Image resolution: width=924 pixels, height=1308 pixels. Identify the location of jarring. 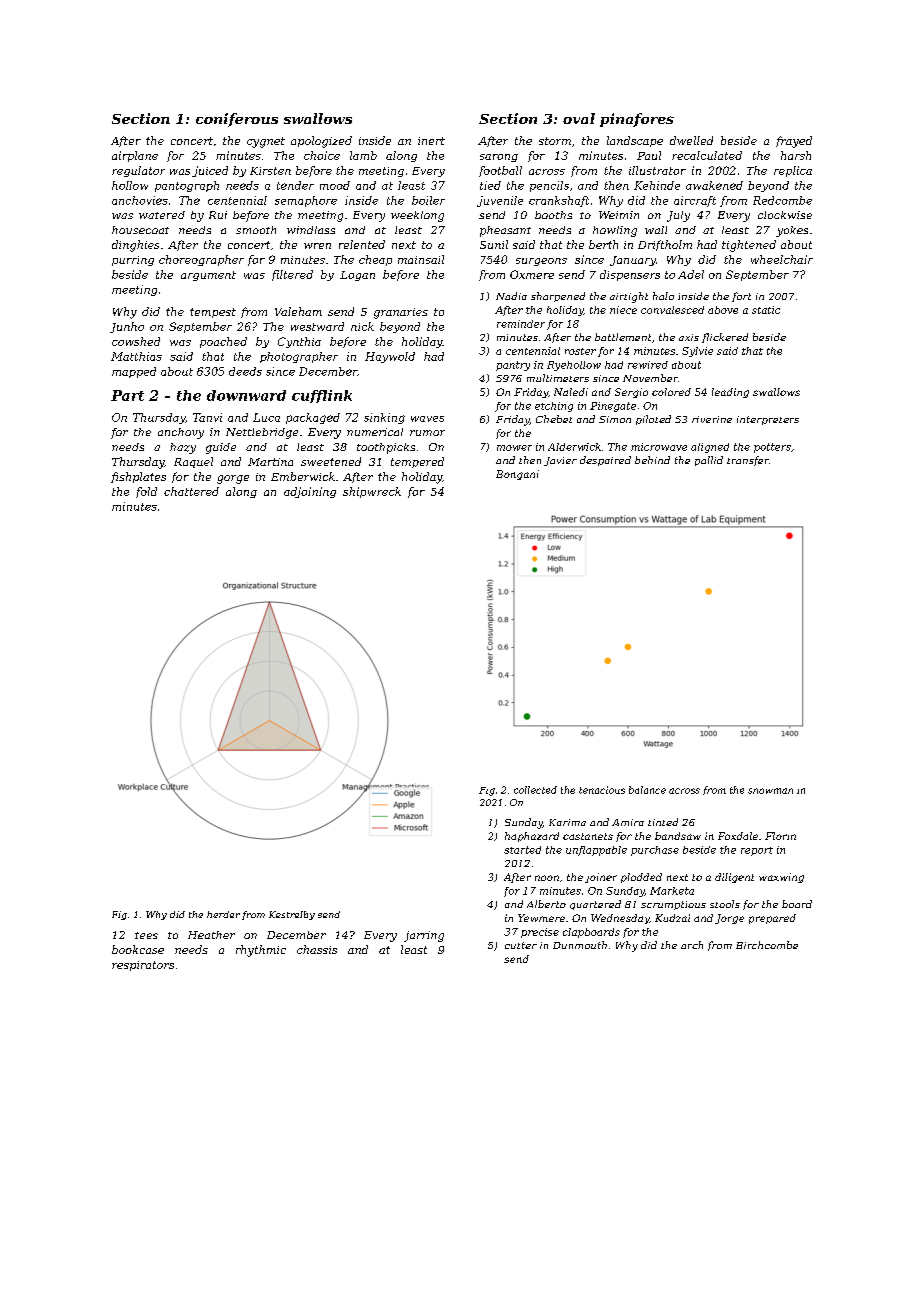
(424, 936).
